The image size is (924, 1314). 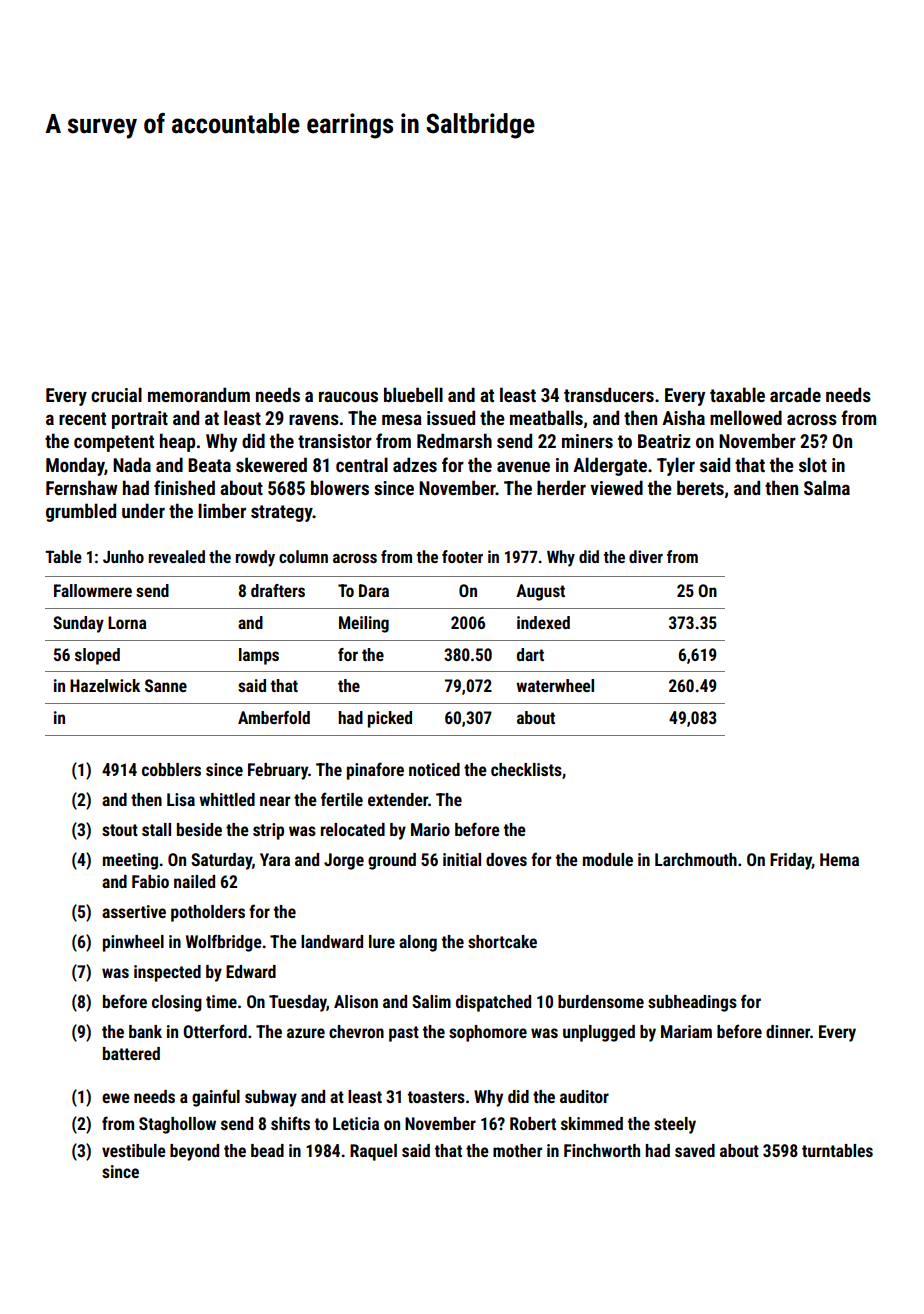 What do you see at coordinates (133, 943) in the screenshot?
I see `pinwheel` at bounding box center [133, 943].
